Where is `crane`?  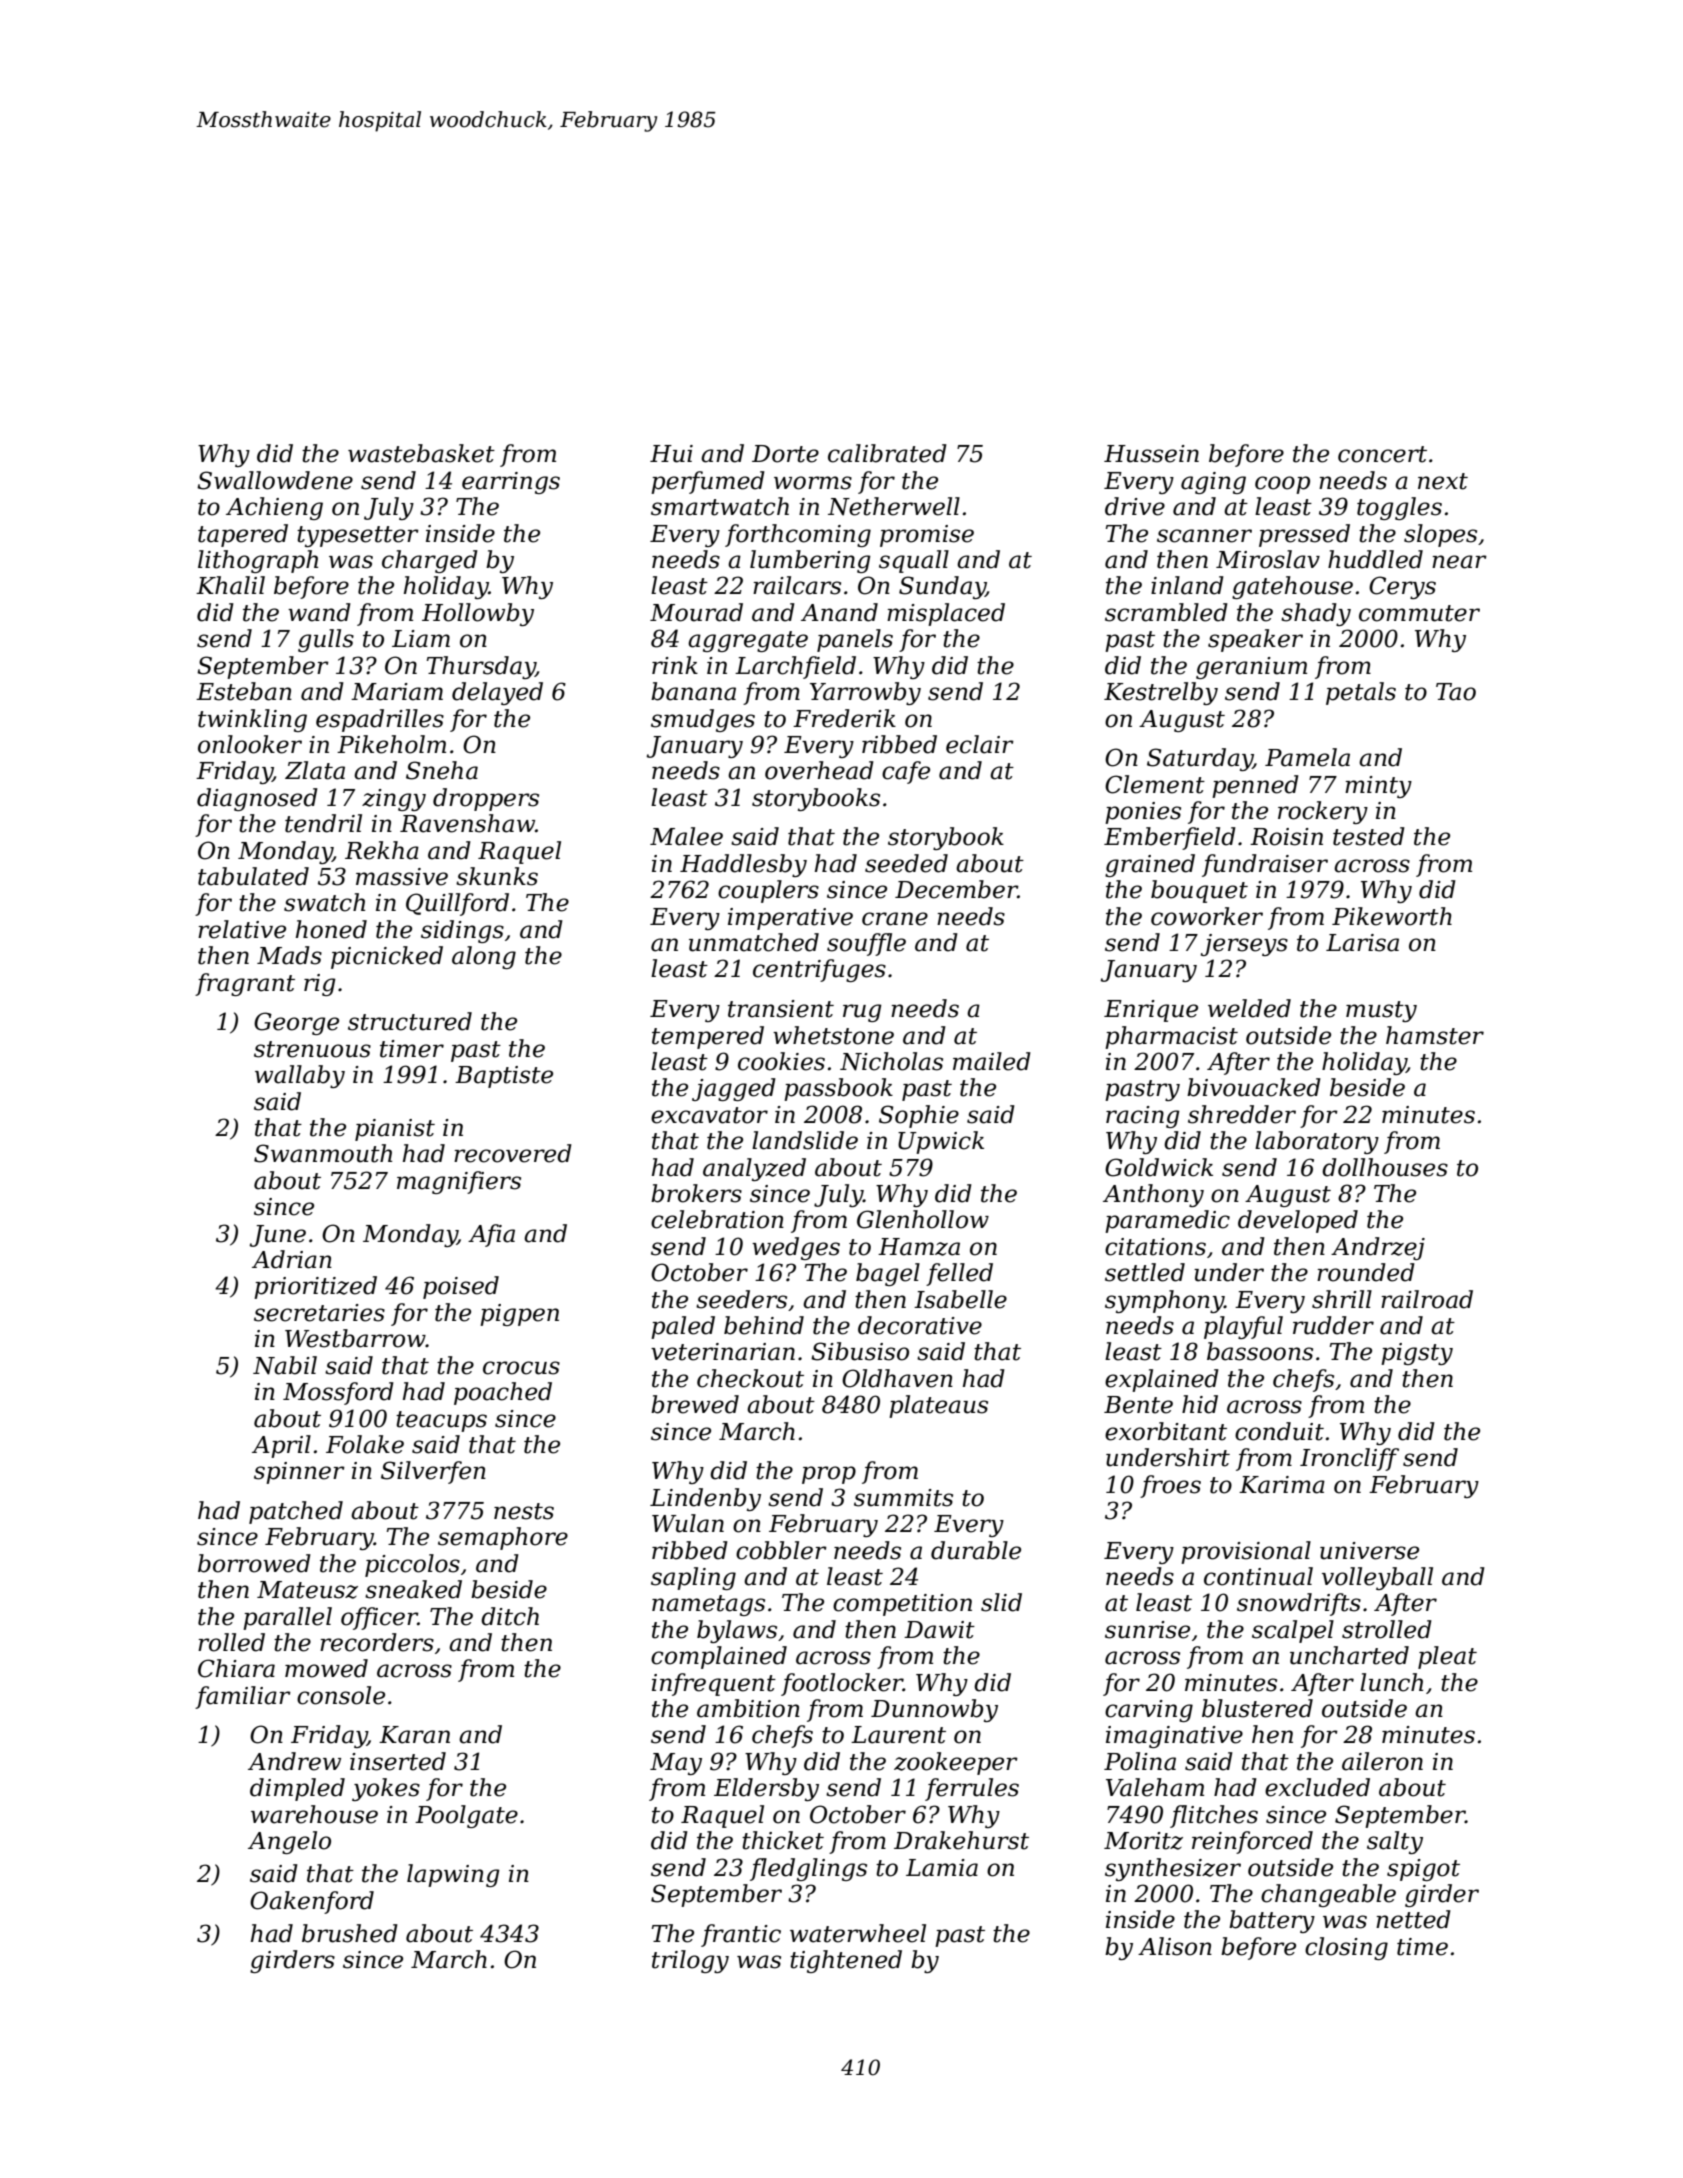
crane is located at coordinates (895, 919).
